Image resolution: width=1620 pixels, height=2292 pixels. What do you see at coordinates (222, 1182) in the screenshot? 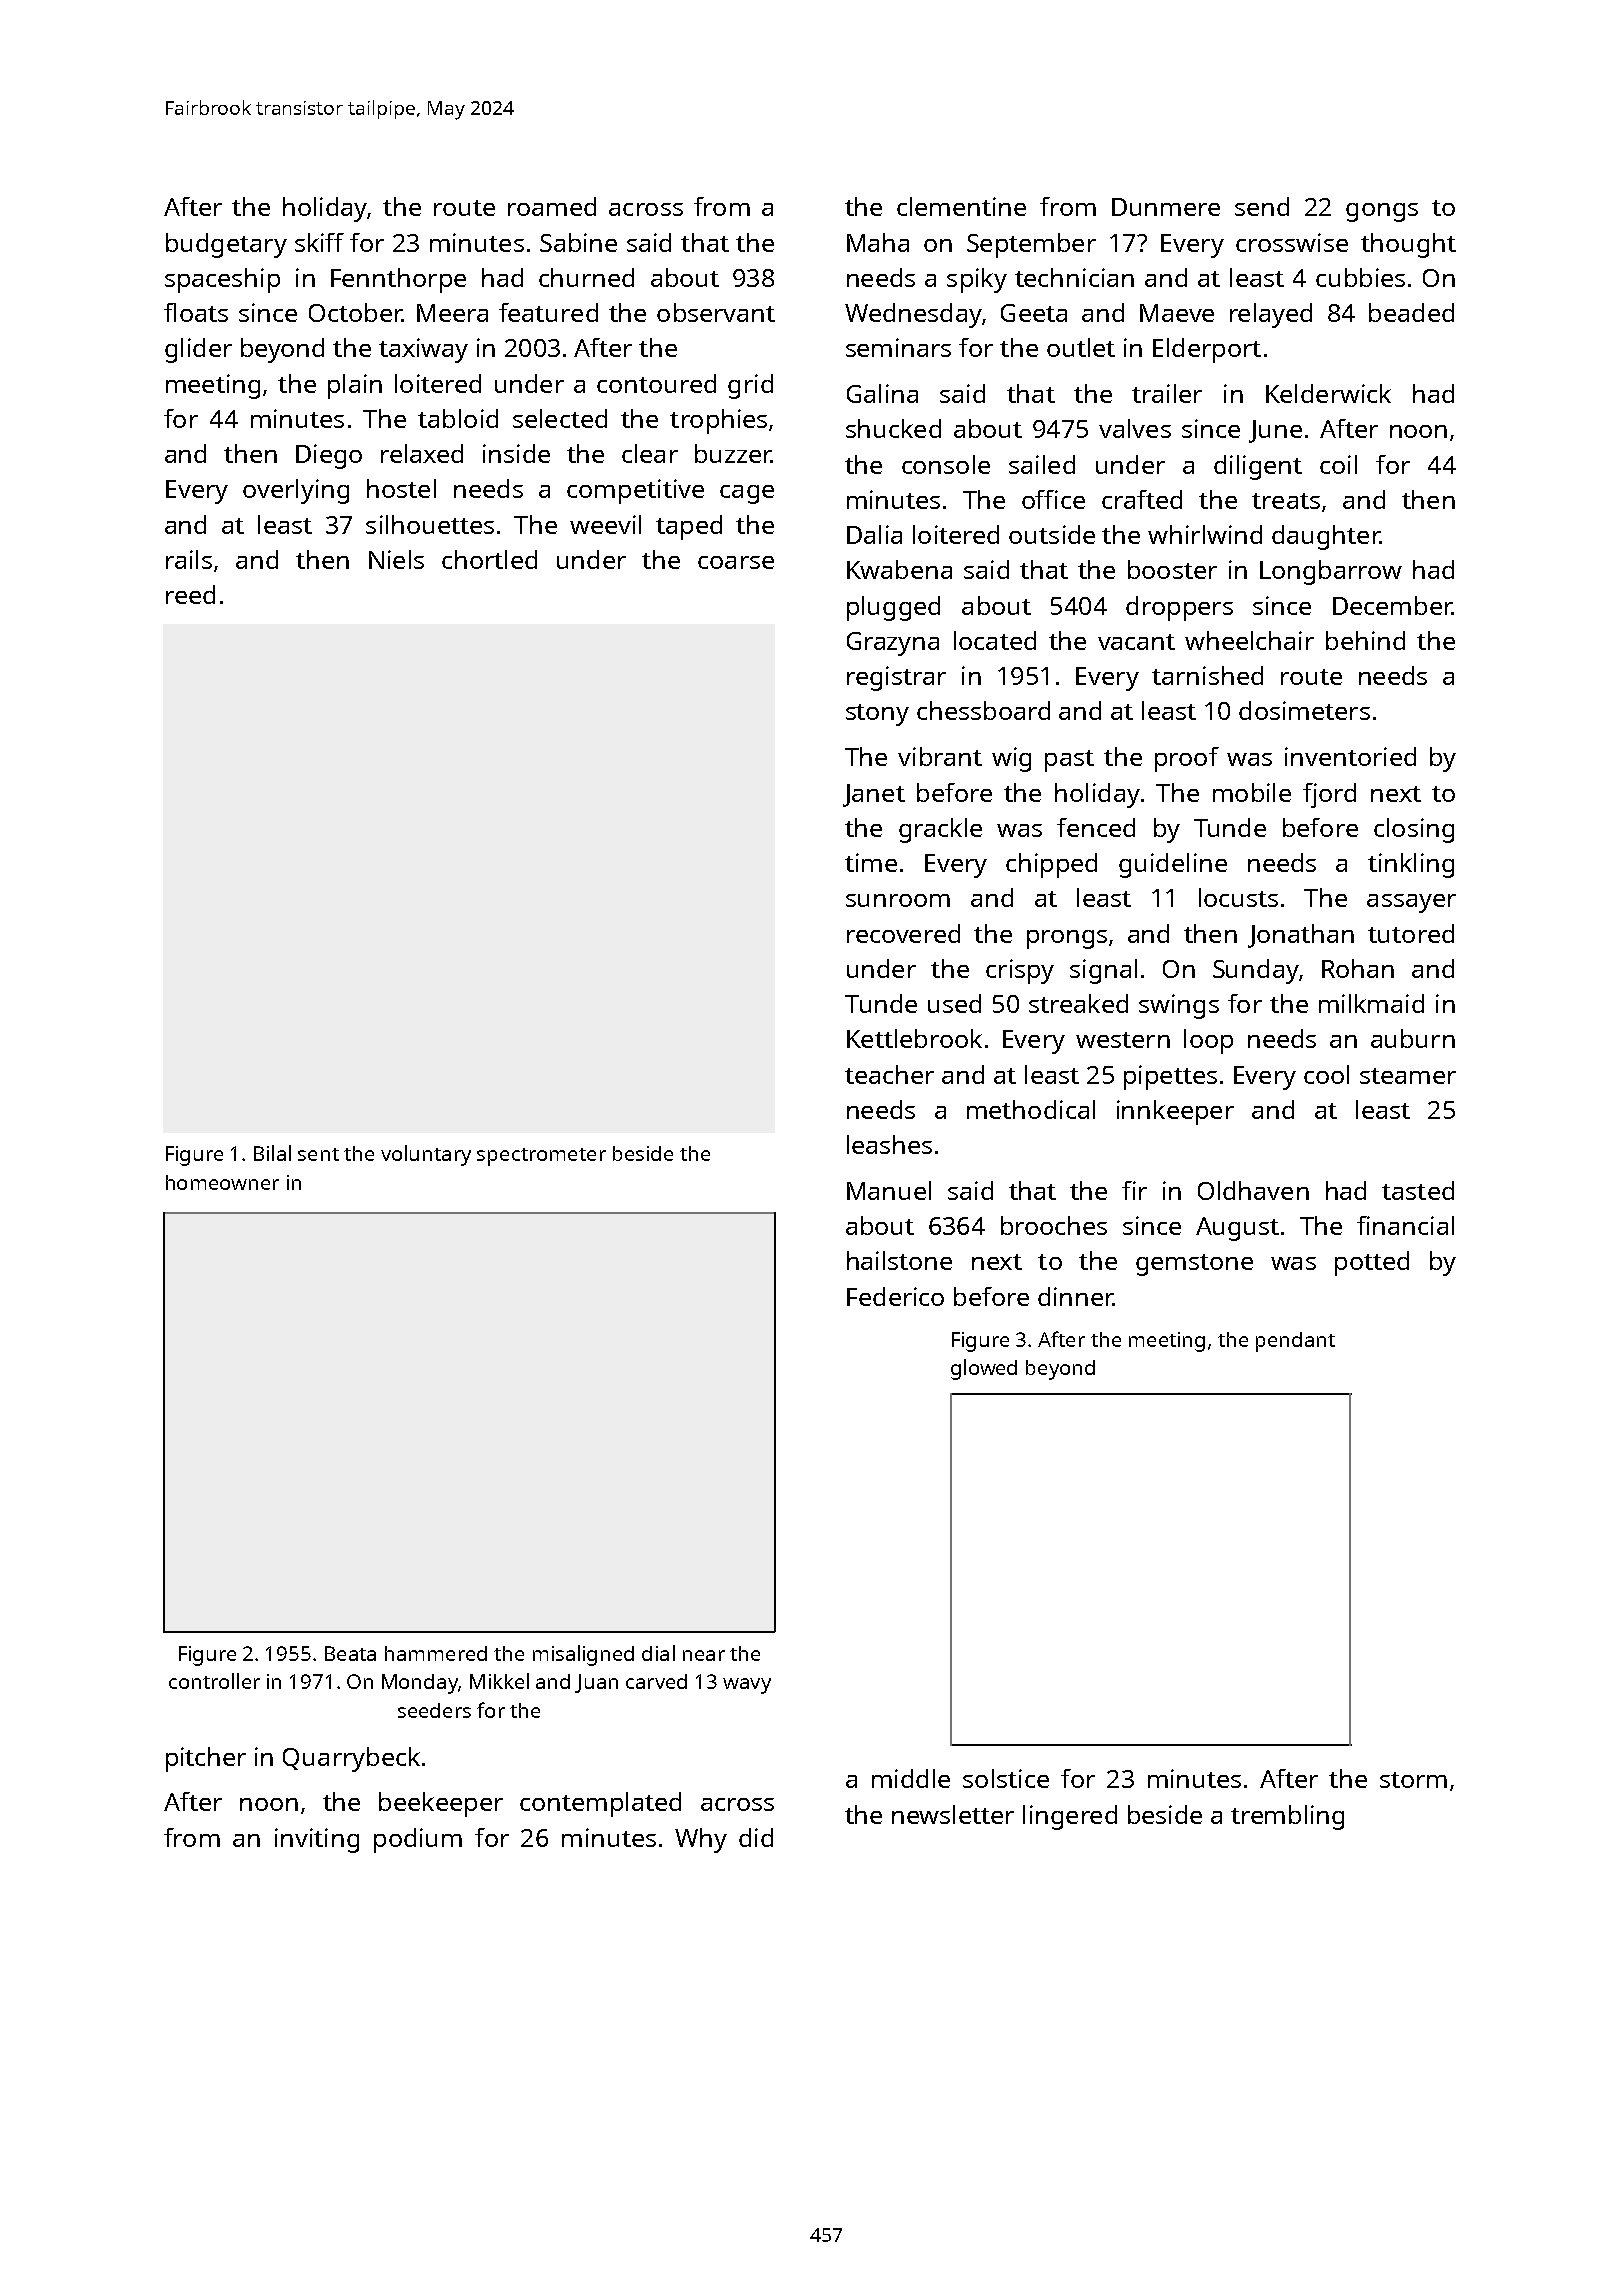
I see `homeowner` at bounding box center [222, 1182].
